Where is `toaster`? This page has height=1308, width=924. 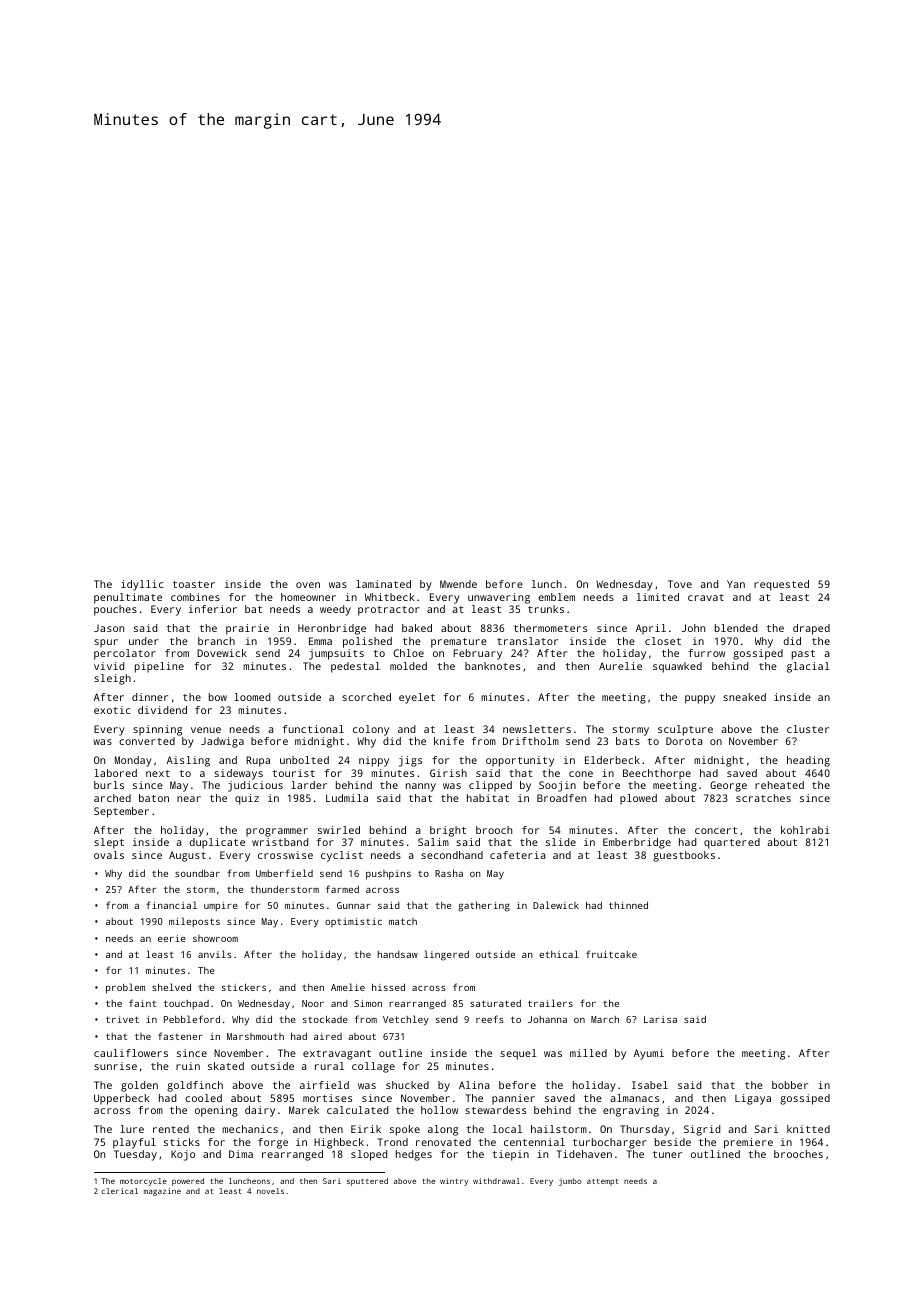
toaster is located at coordinates (194, 584).
